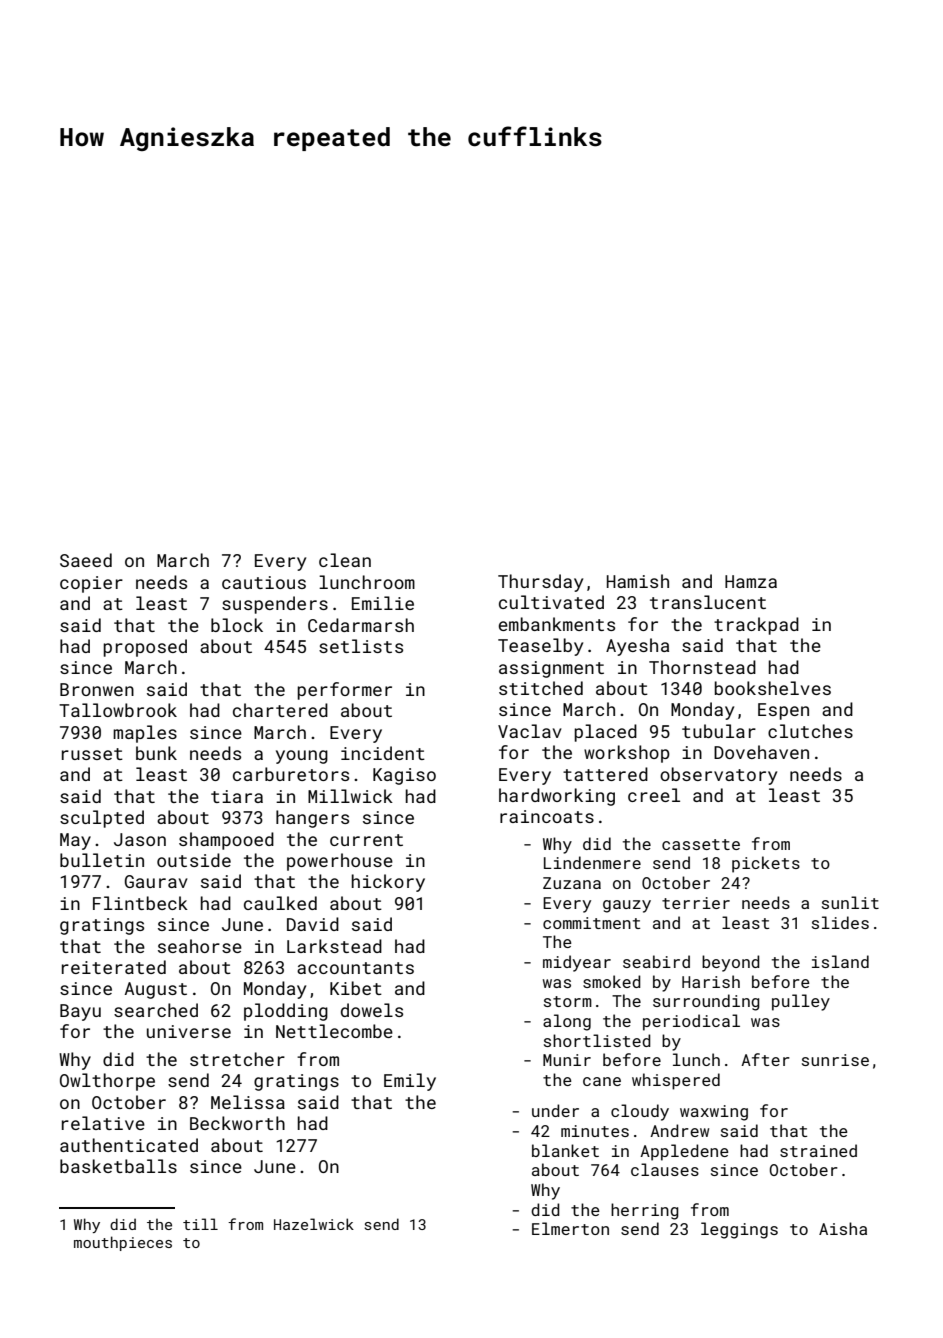  What do you see at coordinates (591, 923) in the page?
I see `commitment` at bounding box center [591, 923].
